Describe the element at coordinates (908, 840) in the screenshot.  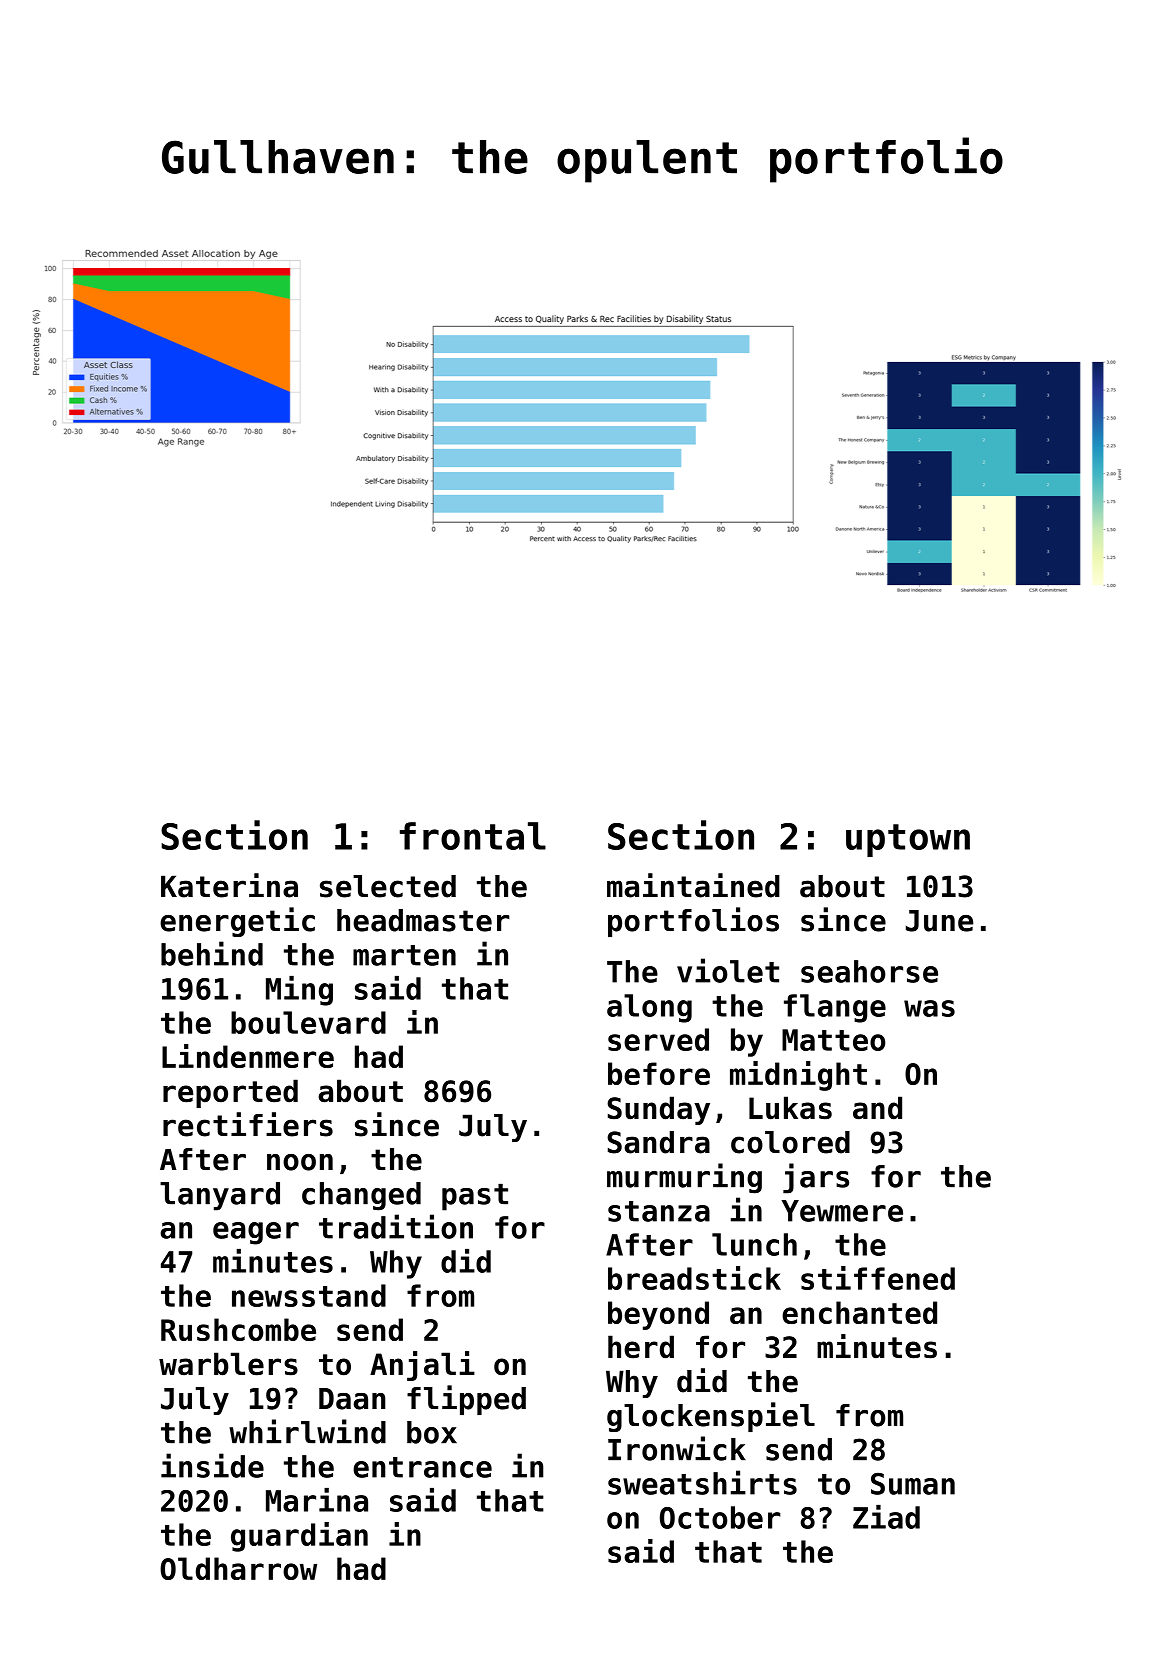
I see `uptown` at that location.
